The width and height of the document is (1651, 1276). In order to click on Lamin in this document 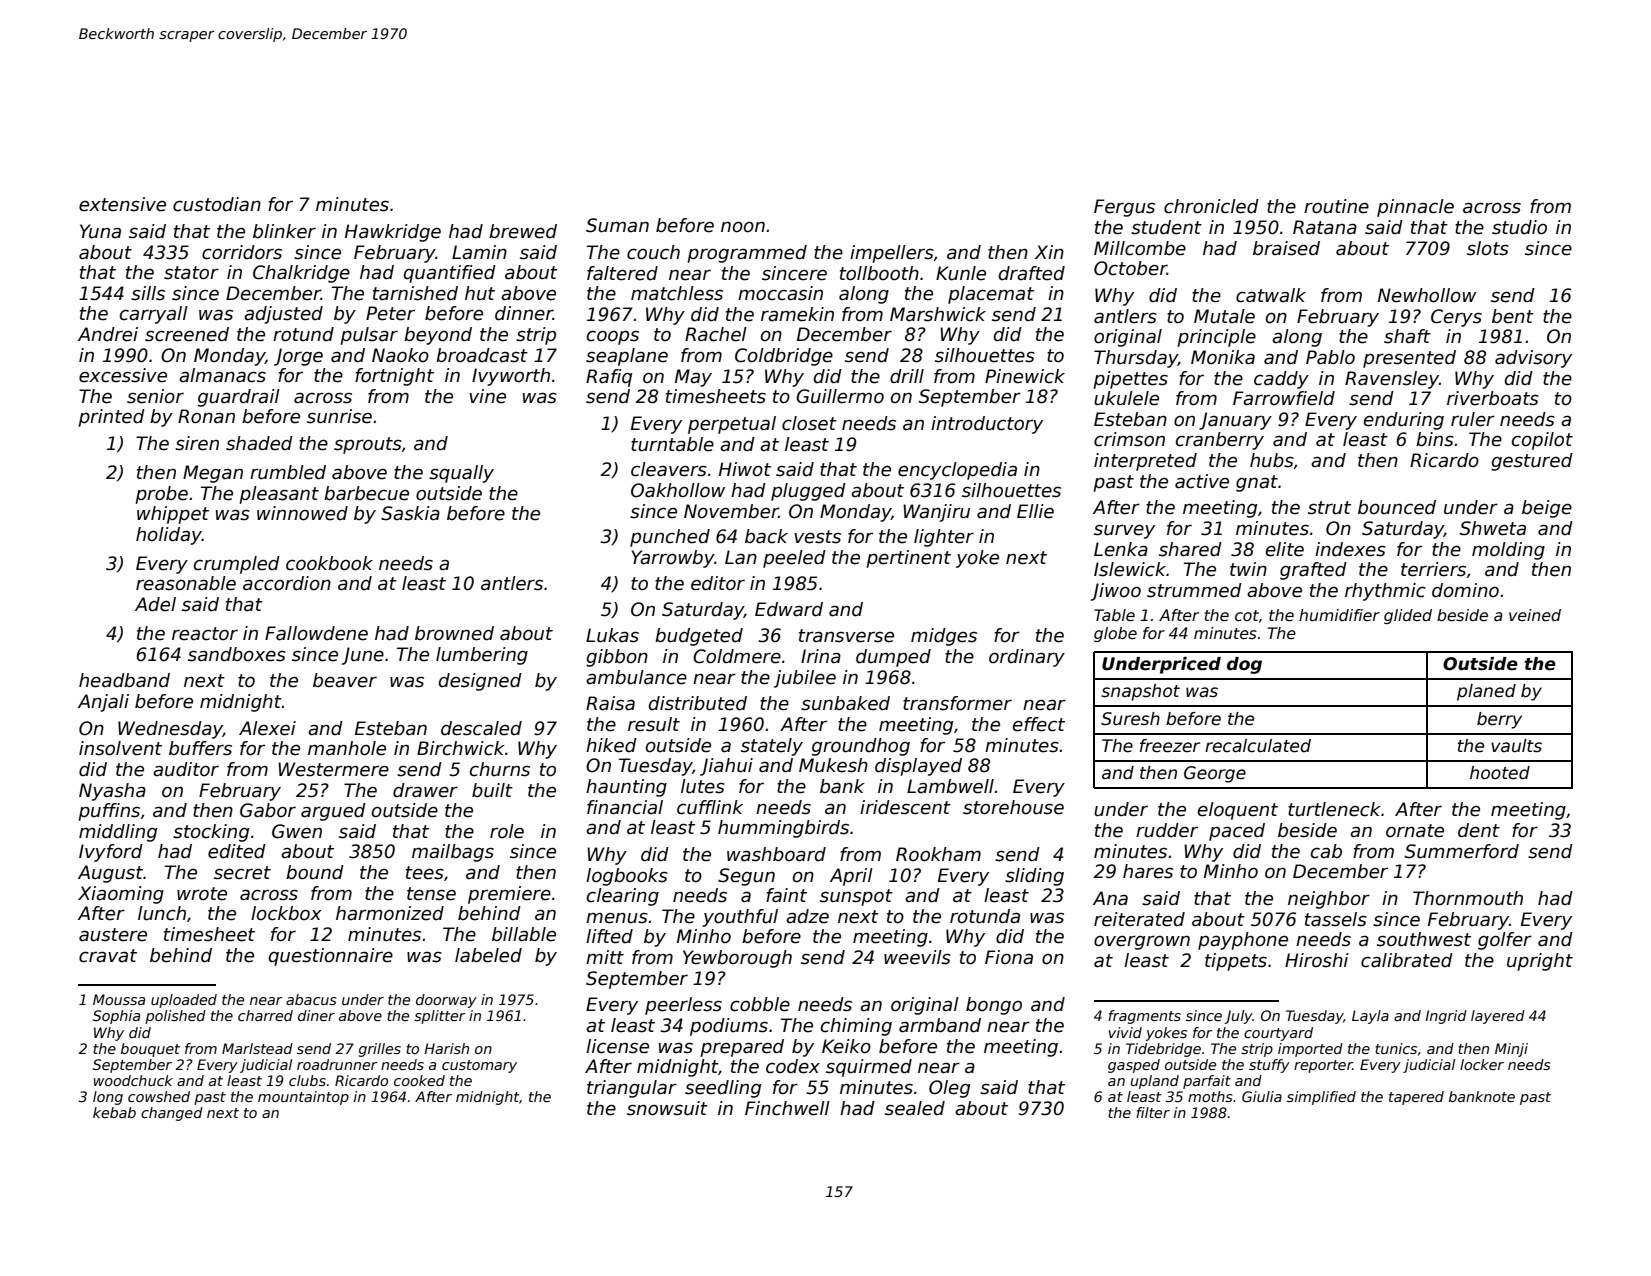, I will do `click(479, 252)`.
